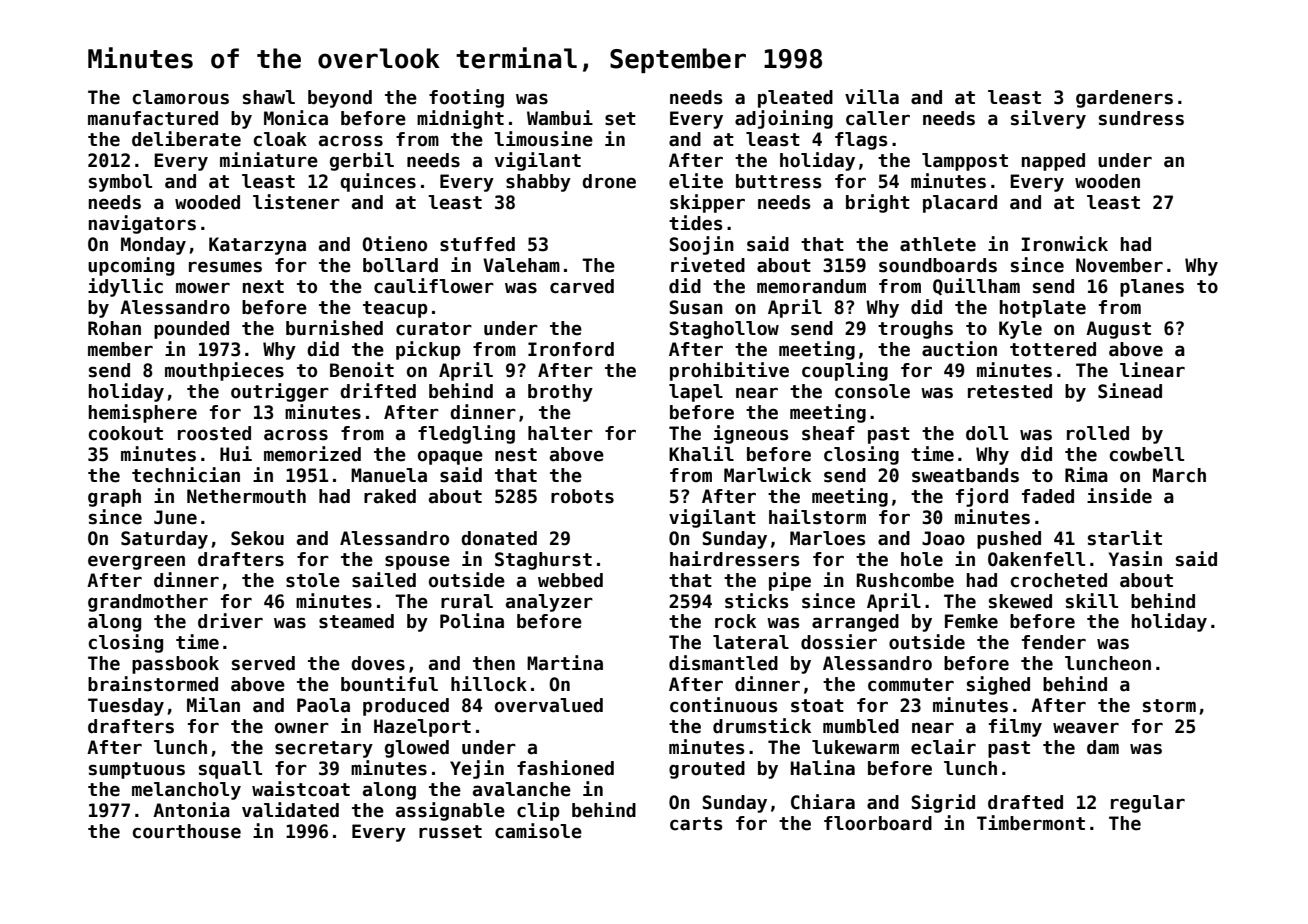 The image size is (1308, 924). Describe the element at coordinates (795, 99) in the screenshot. I see `pleated` at that location.
